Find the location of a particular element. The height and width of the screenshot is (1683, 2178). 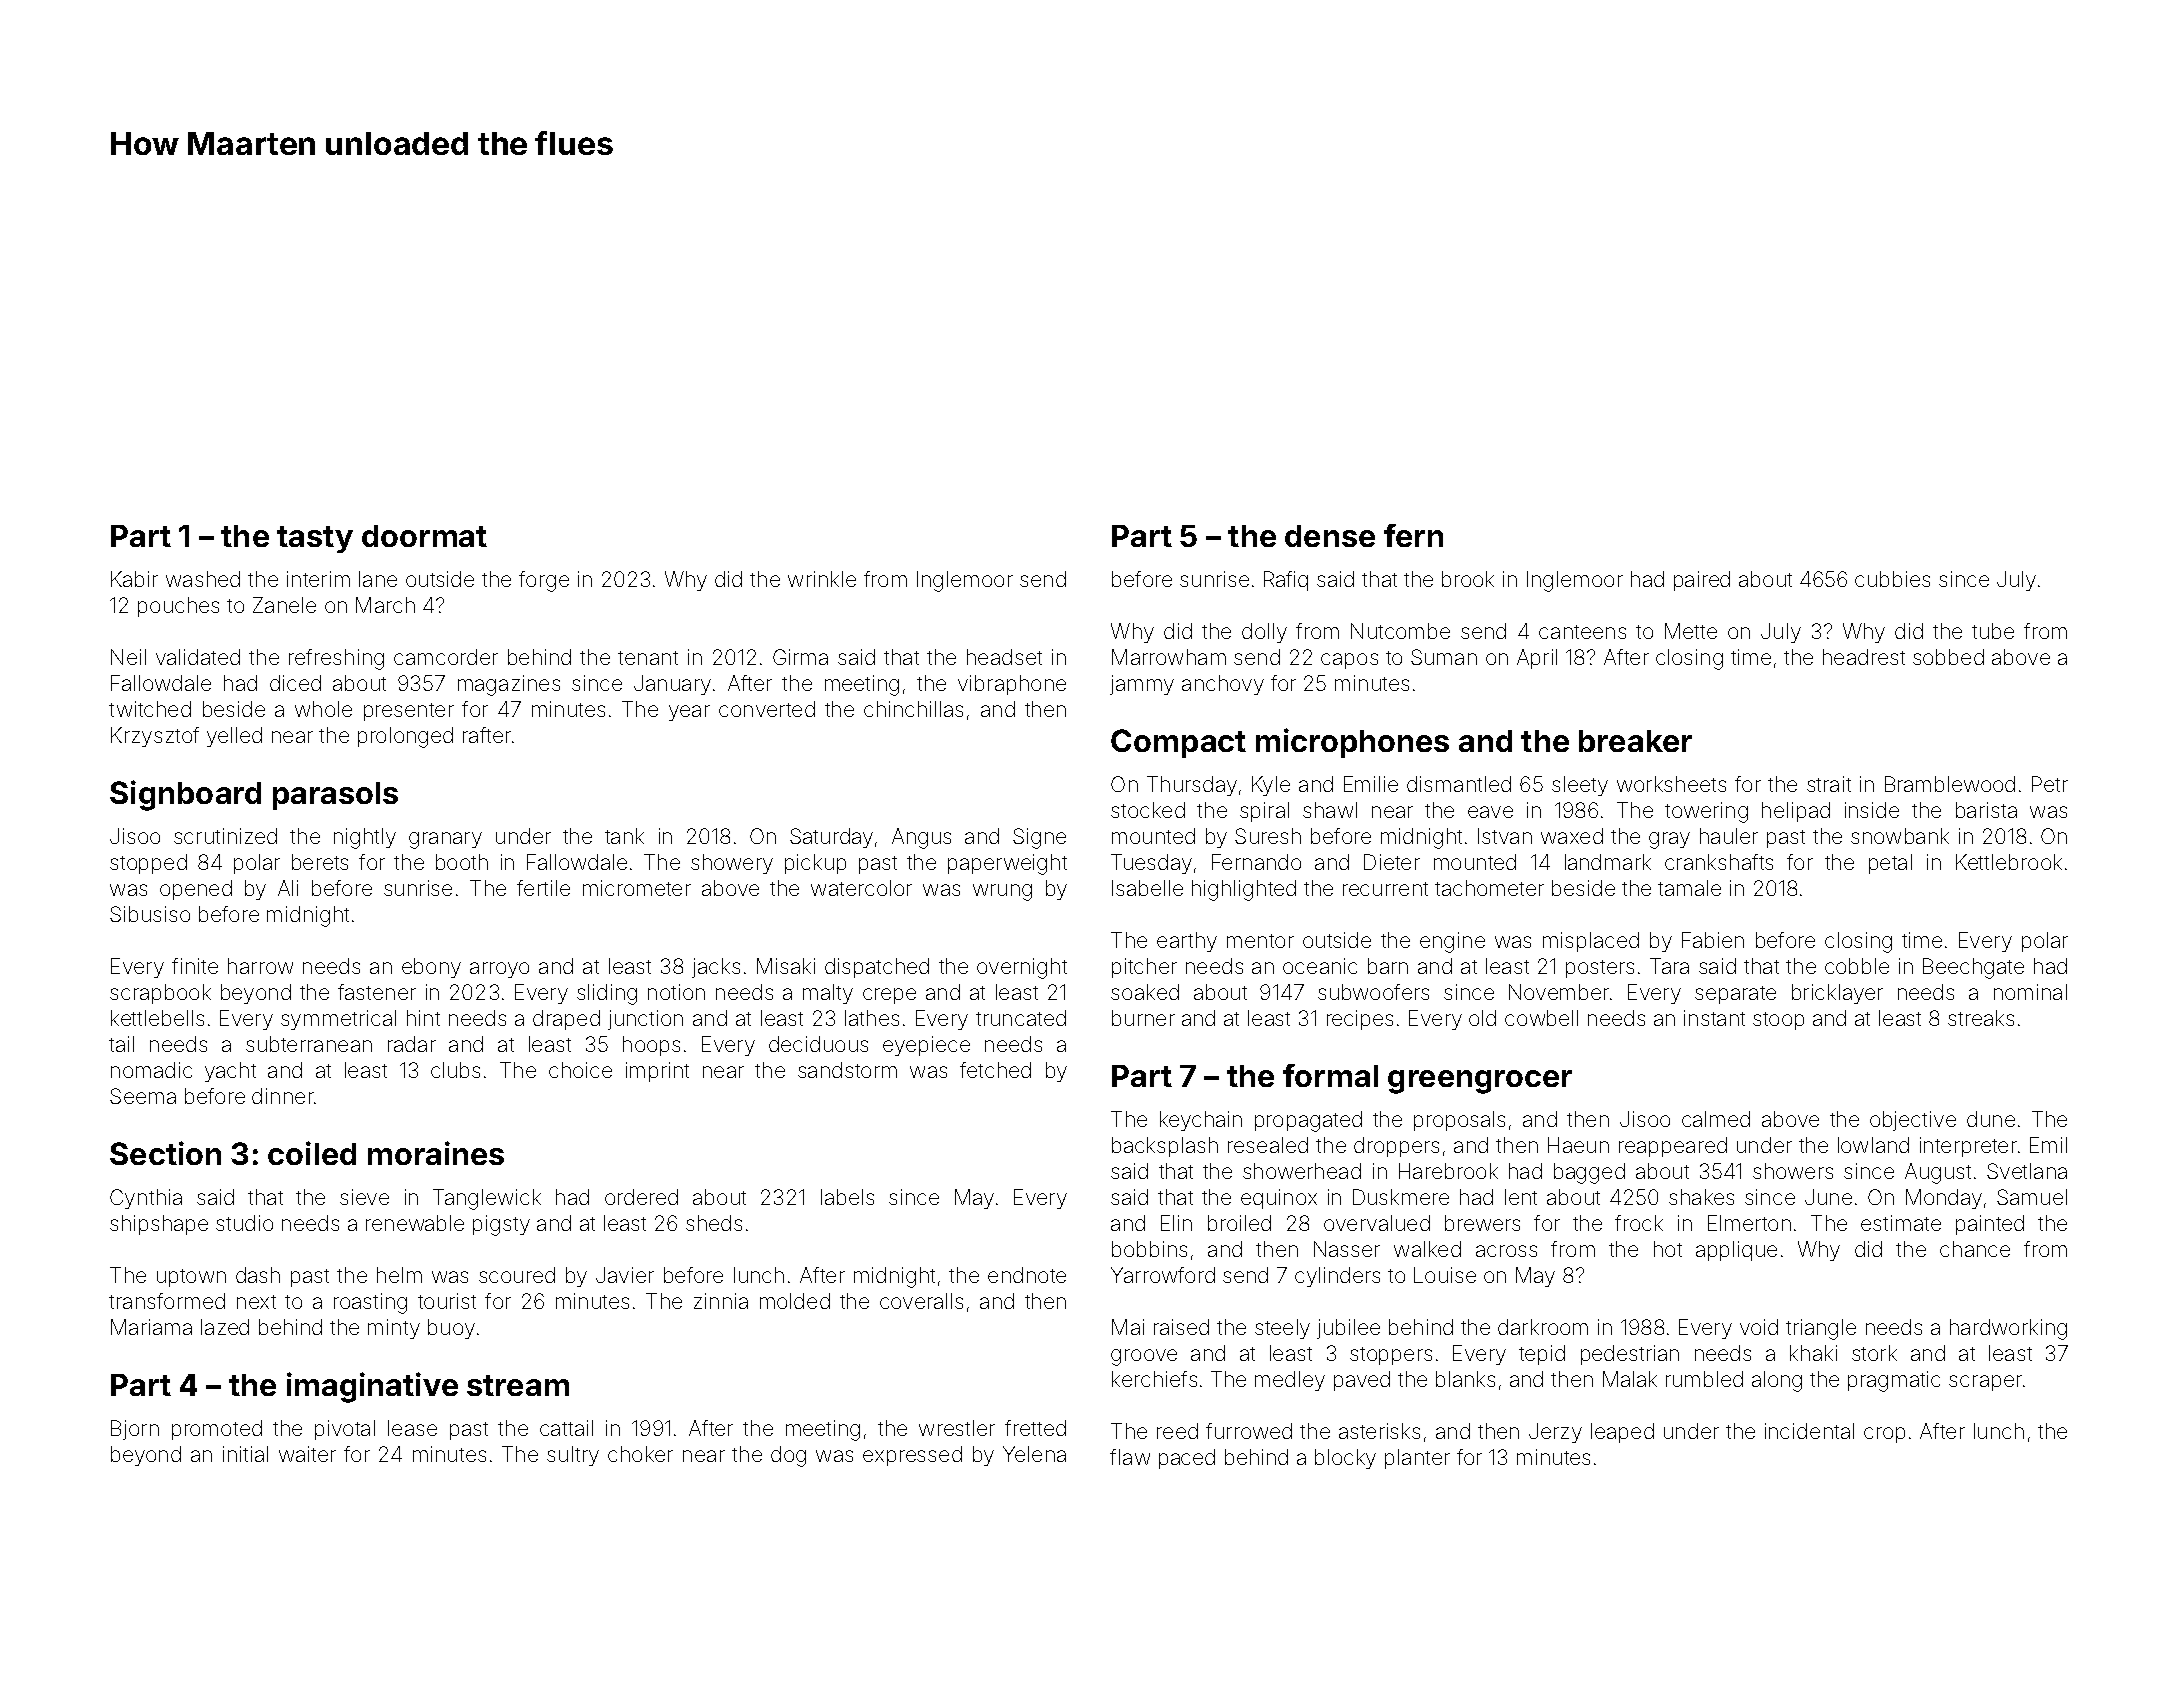

dense is located at coordinates (1330, 536).
